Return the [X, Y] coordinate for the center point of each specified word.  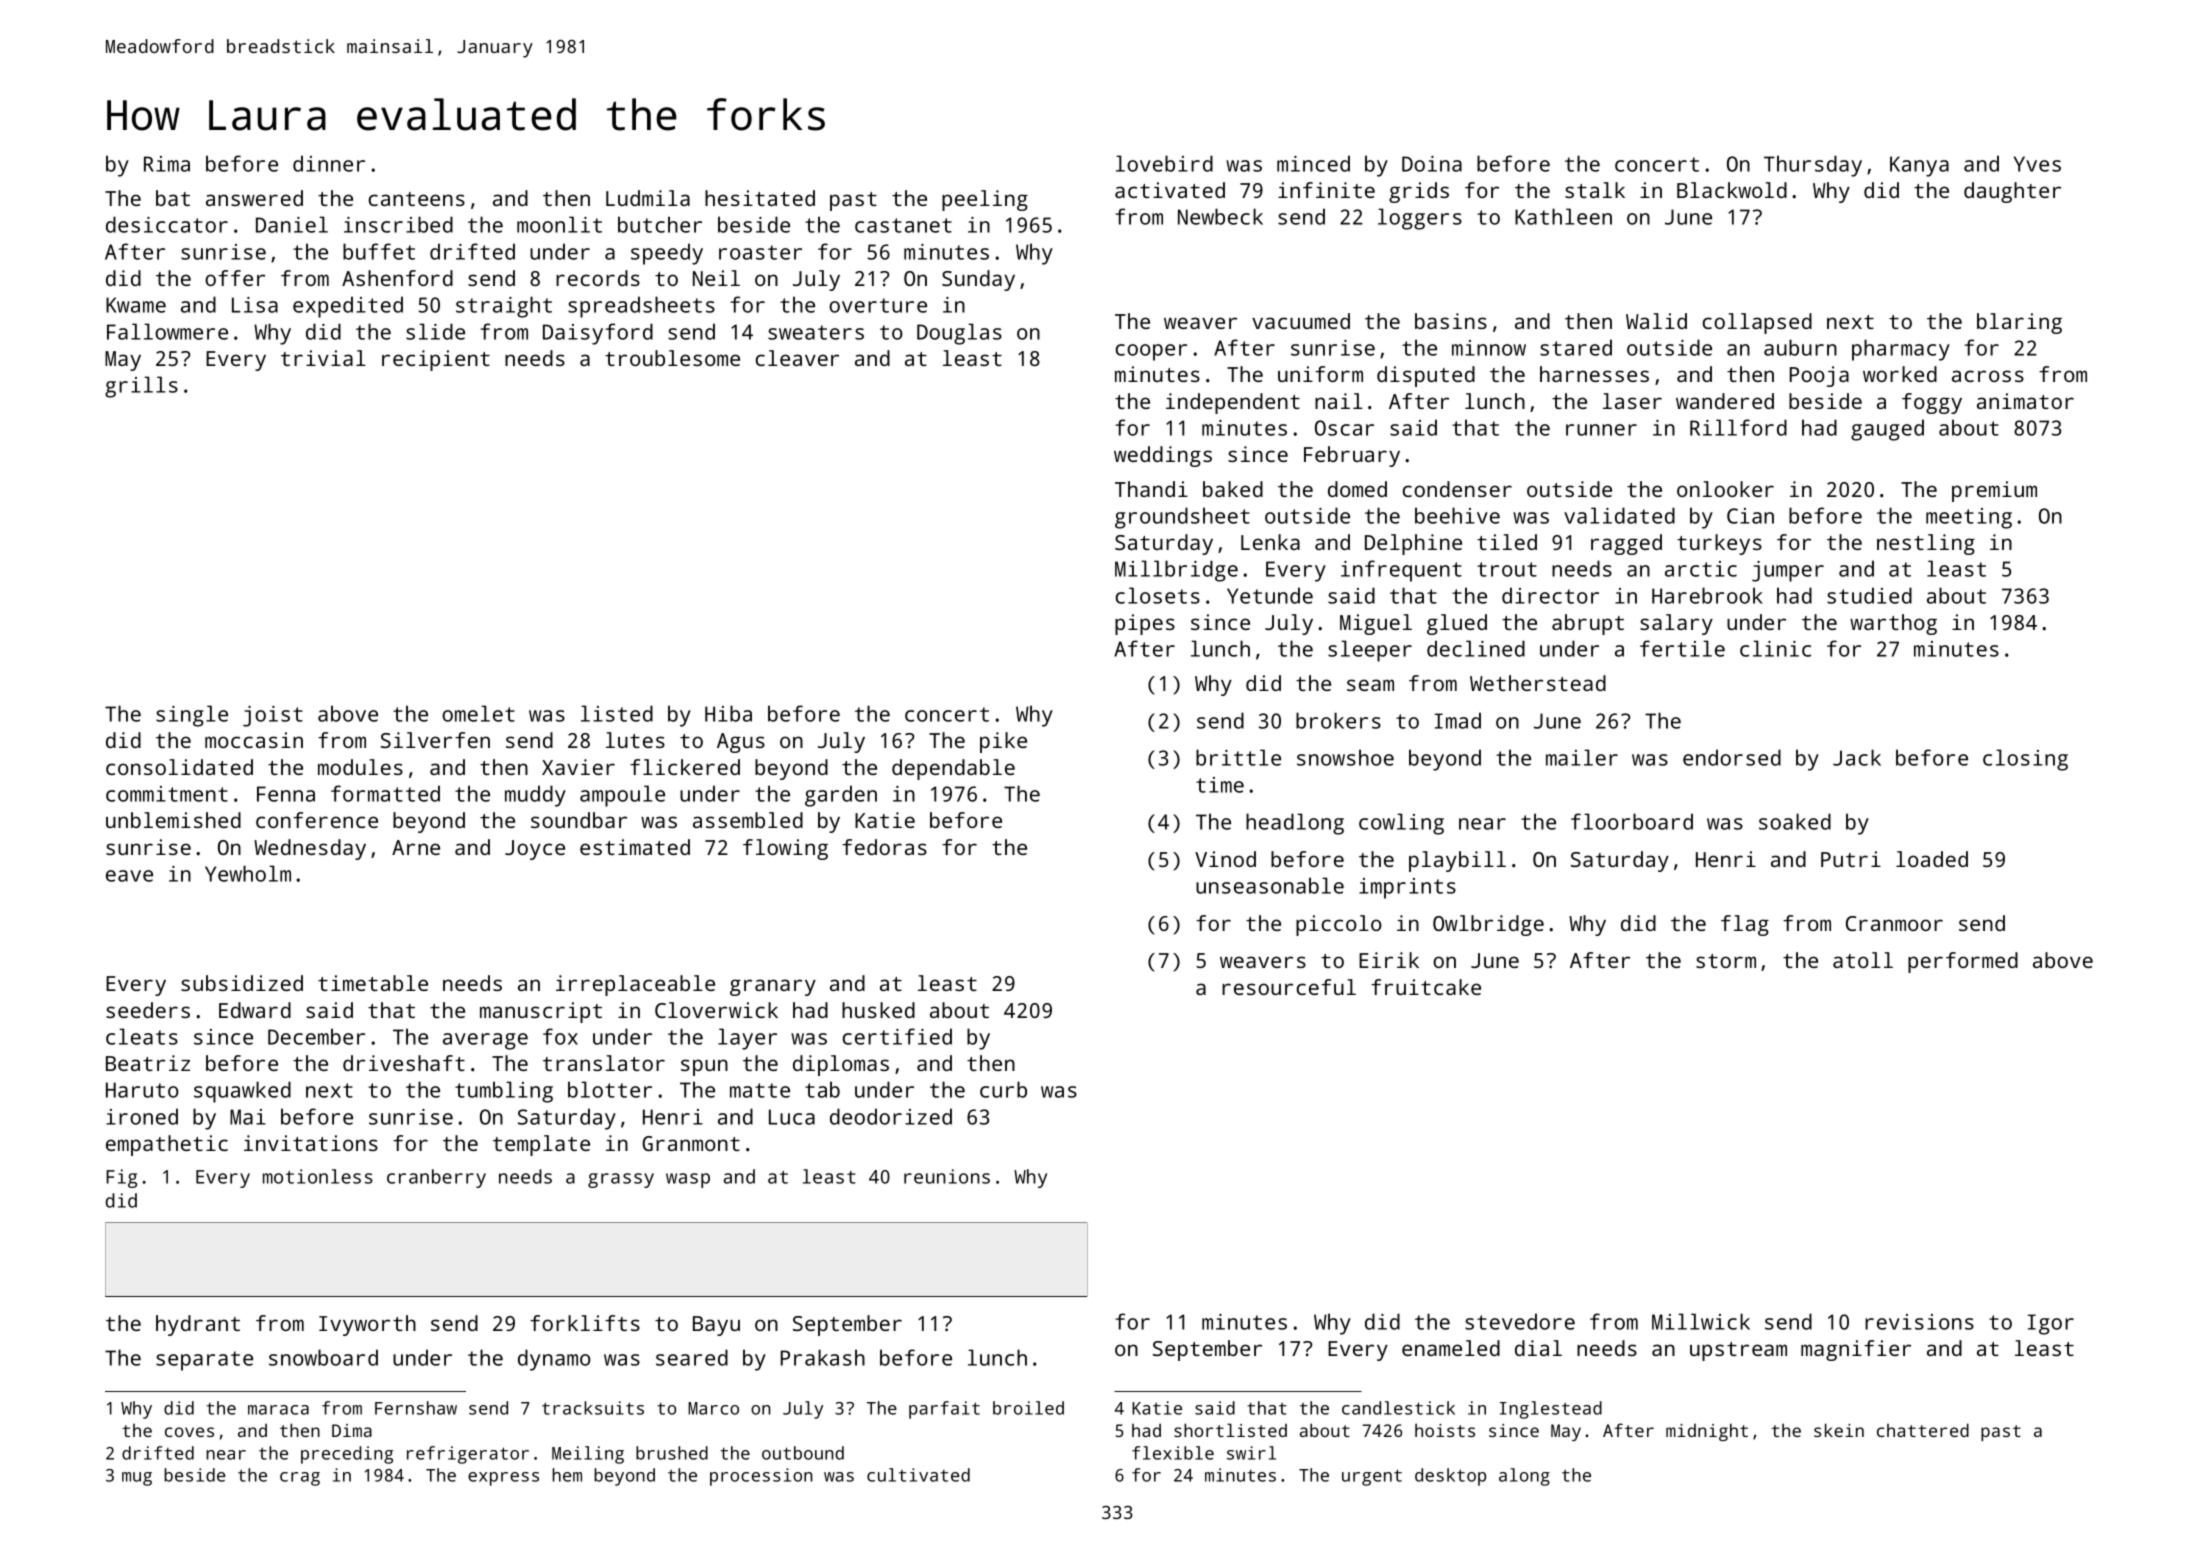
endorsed [1732, 757]
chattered [1923, 1430]
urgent [1372, 1477]
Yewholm [248, 873]
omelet [478, 713]
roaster [760, 252]
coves [189, 1432]
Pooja [1819, 376]
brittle [1238, 757]
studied [1869, 595]
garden [841, 796]
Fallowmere [167, 331]
